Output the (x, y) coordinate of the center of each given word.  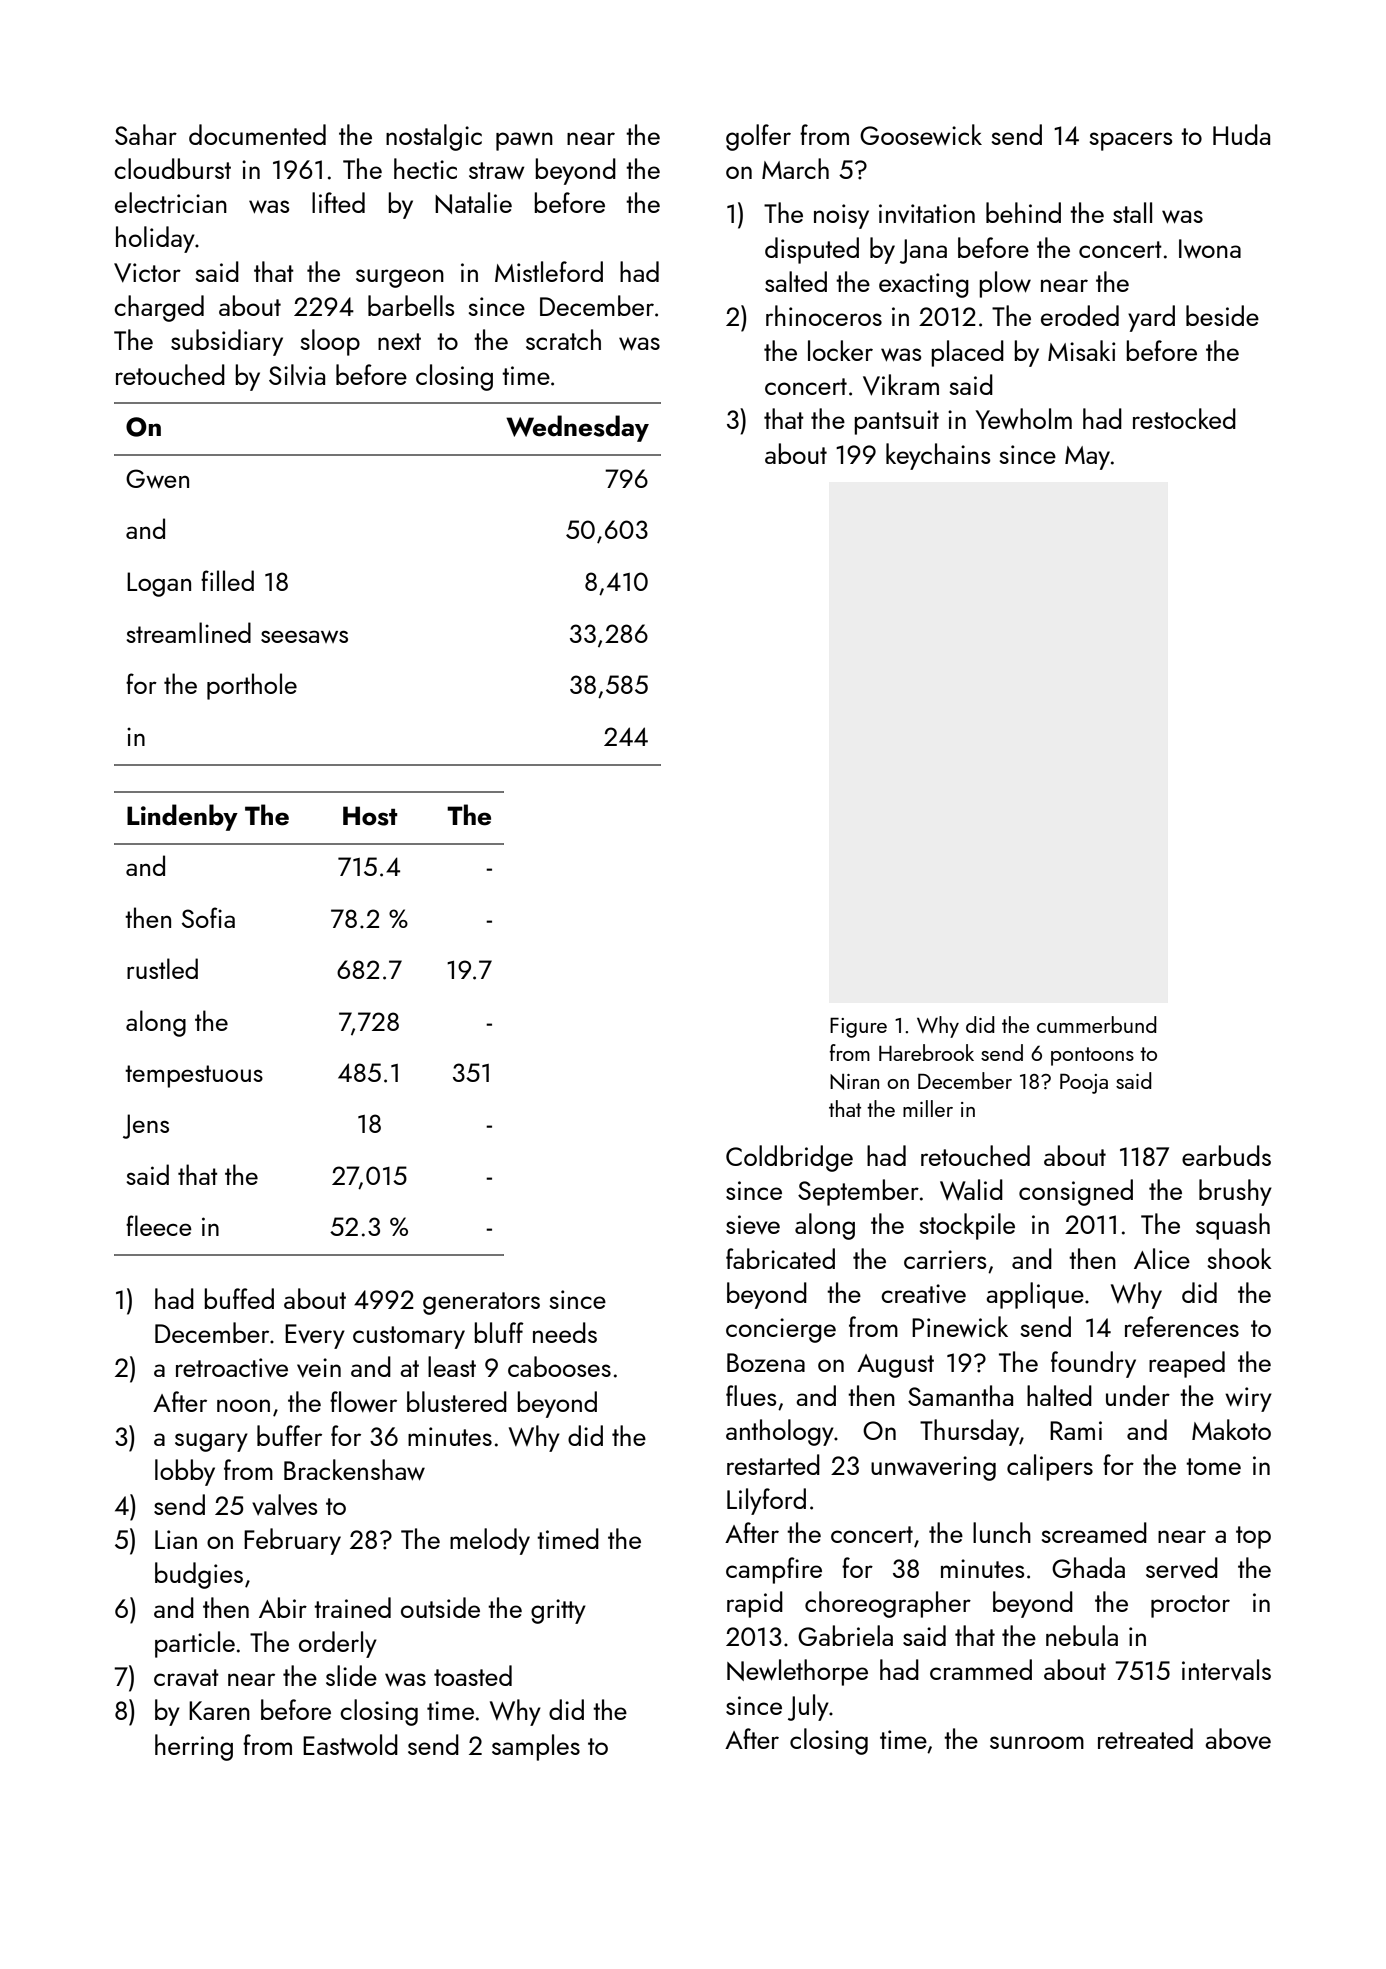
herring (194, 1747)
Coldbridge (789, 1158)
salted (796, 281)
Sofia (208, 917)
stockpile (967, 1226)
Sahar (146, 134)
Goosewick (921, 134)
